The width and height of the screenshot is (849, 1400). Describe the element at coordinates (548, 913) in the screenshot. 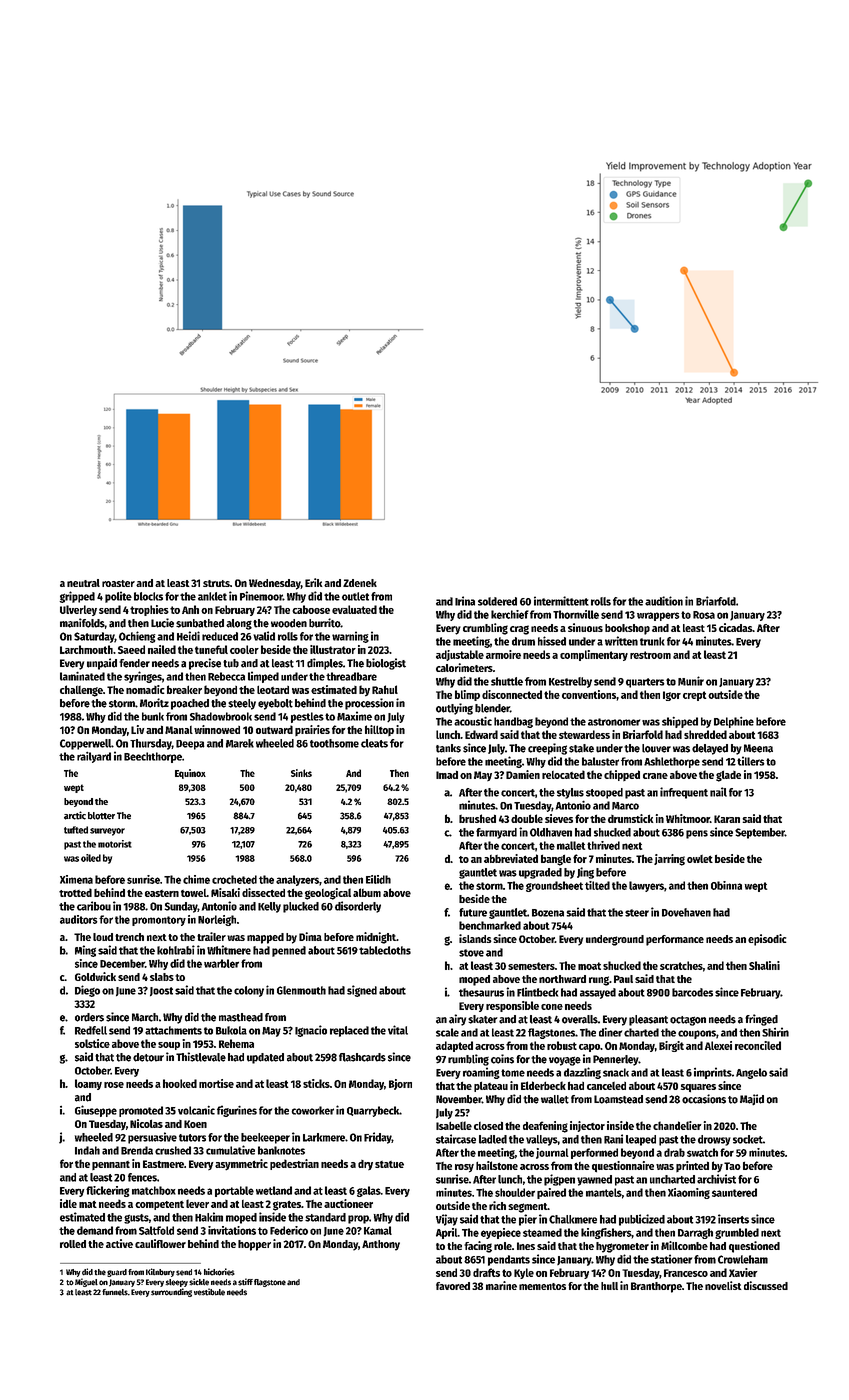

I see `Bozena` at that location.
